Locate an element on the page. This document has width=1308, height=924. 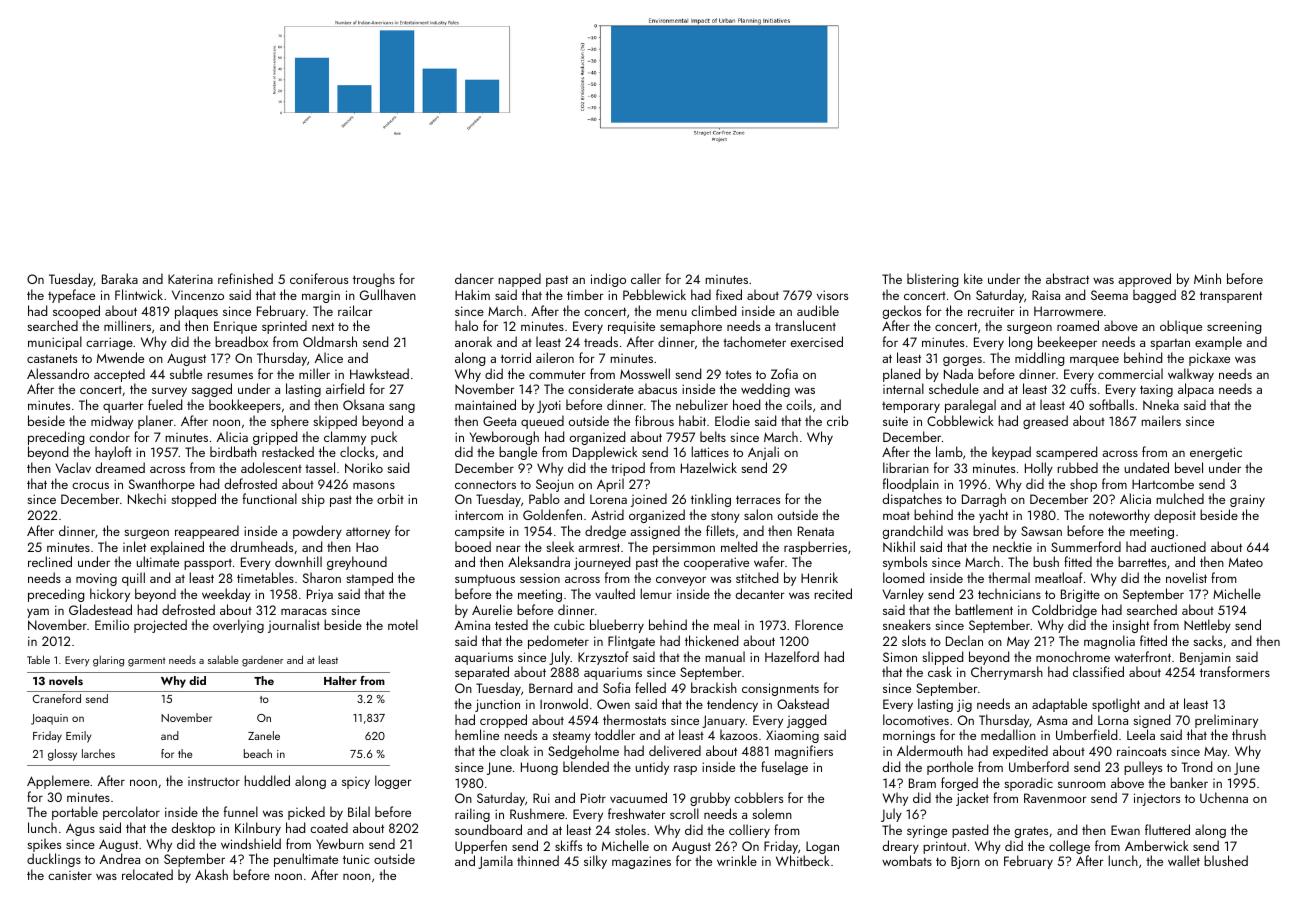
hickory is located at coordinates (110, 595).
